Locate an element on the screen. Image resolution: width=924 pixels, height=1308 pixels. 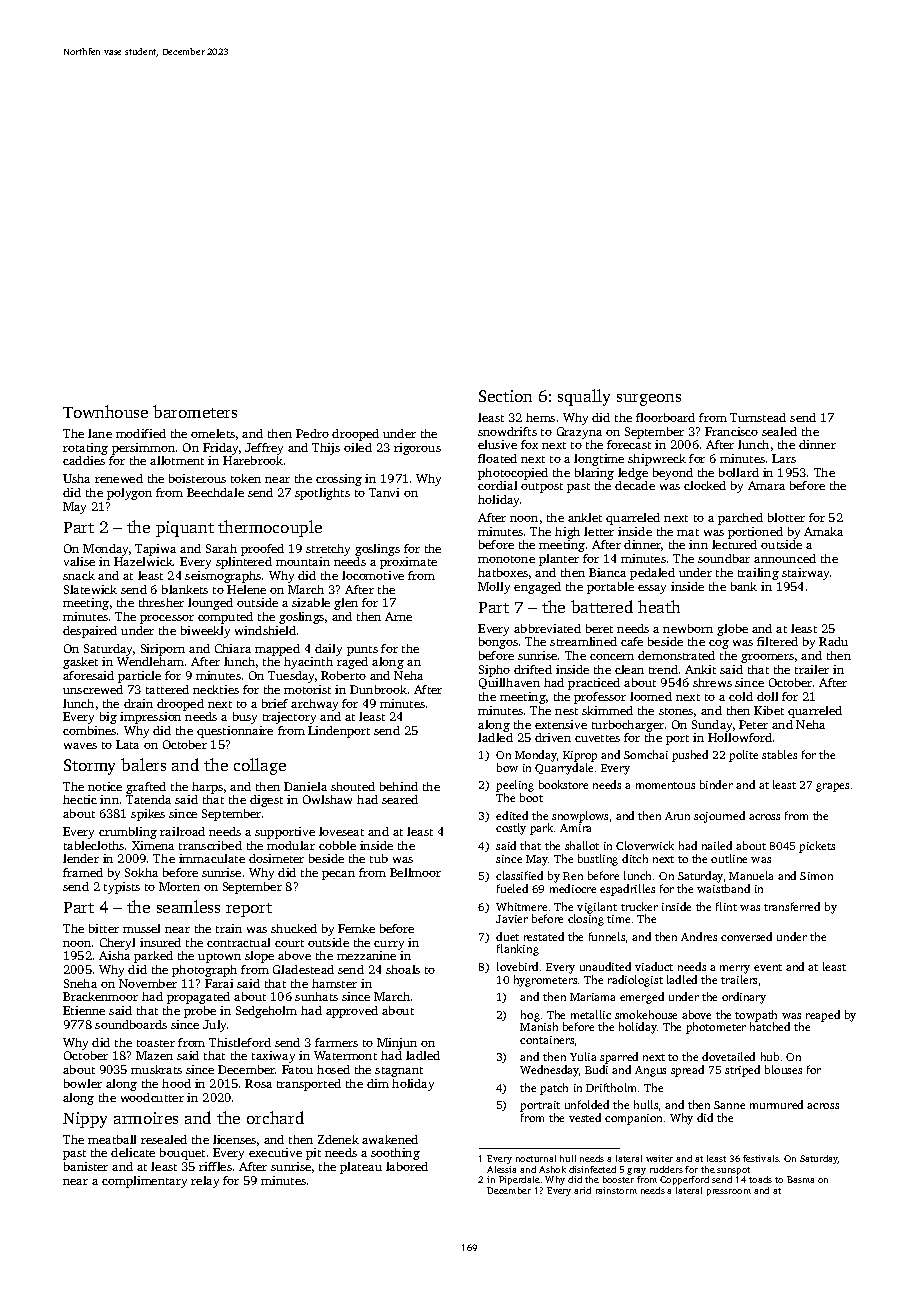
meatball is located at coordinates (112, 1139).
